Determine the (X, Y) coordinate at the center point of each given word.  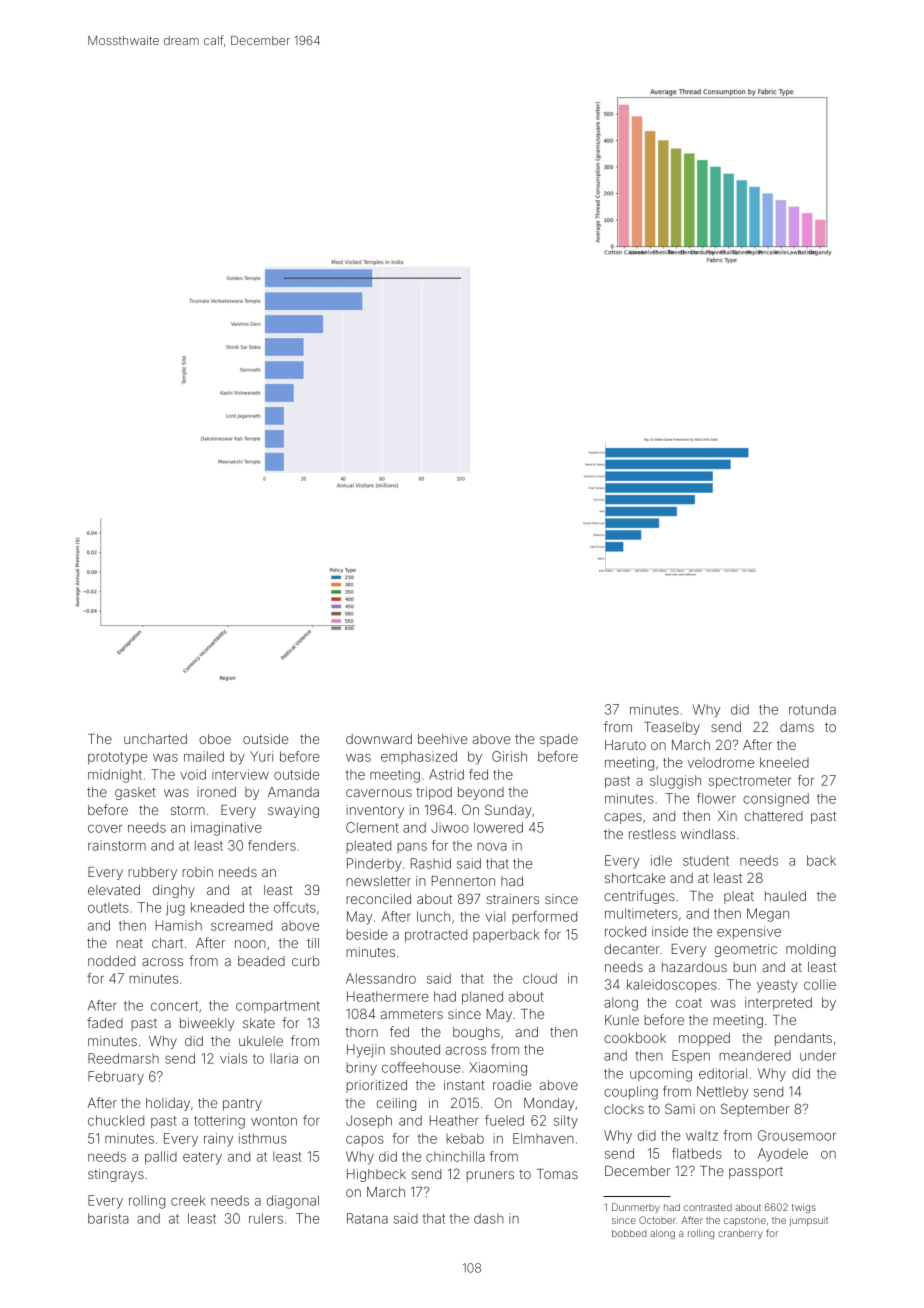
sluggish (675, 782)
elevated (114, 890)
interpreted (778, 1003)
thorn (361, 1032)
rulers (266, 1218)
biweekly (207, 1024)
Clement (372, 827)
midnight (115, 776)
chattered (774, 816)
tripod (434, 793)
